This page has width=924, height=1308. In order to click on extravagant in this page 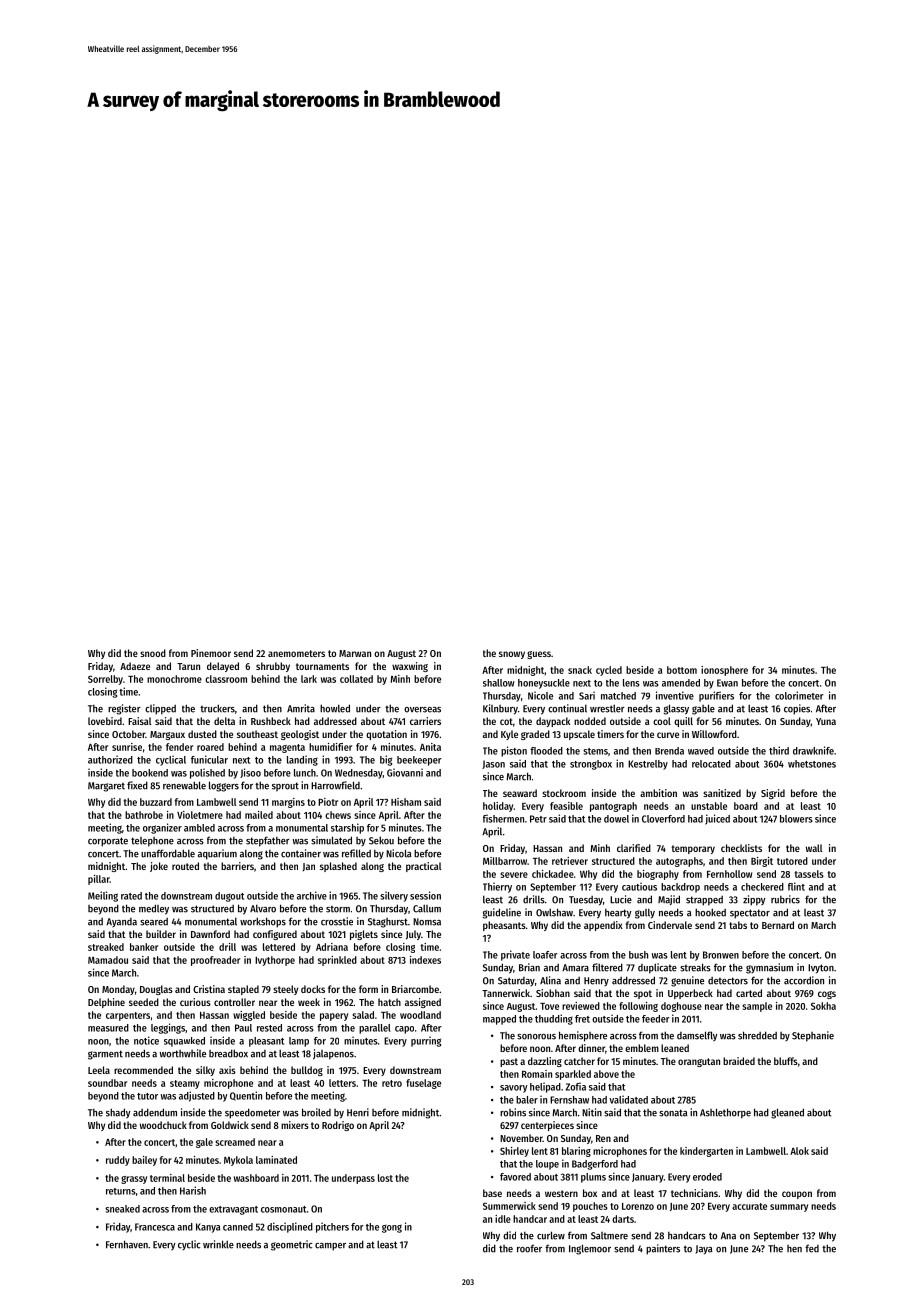, I will do `click(233, 1210)`.
